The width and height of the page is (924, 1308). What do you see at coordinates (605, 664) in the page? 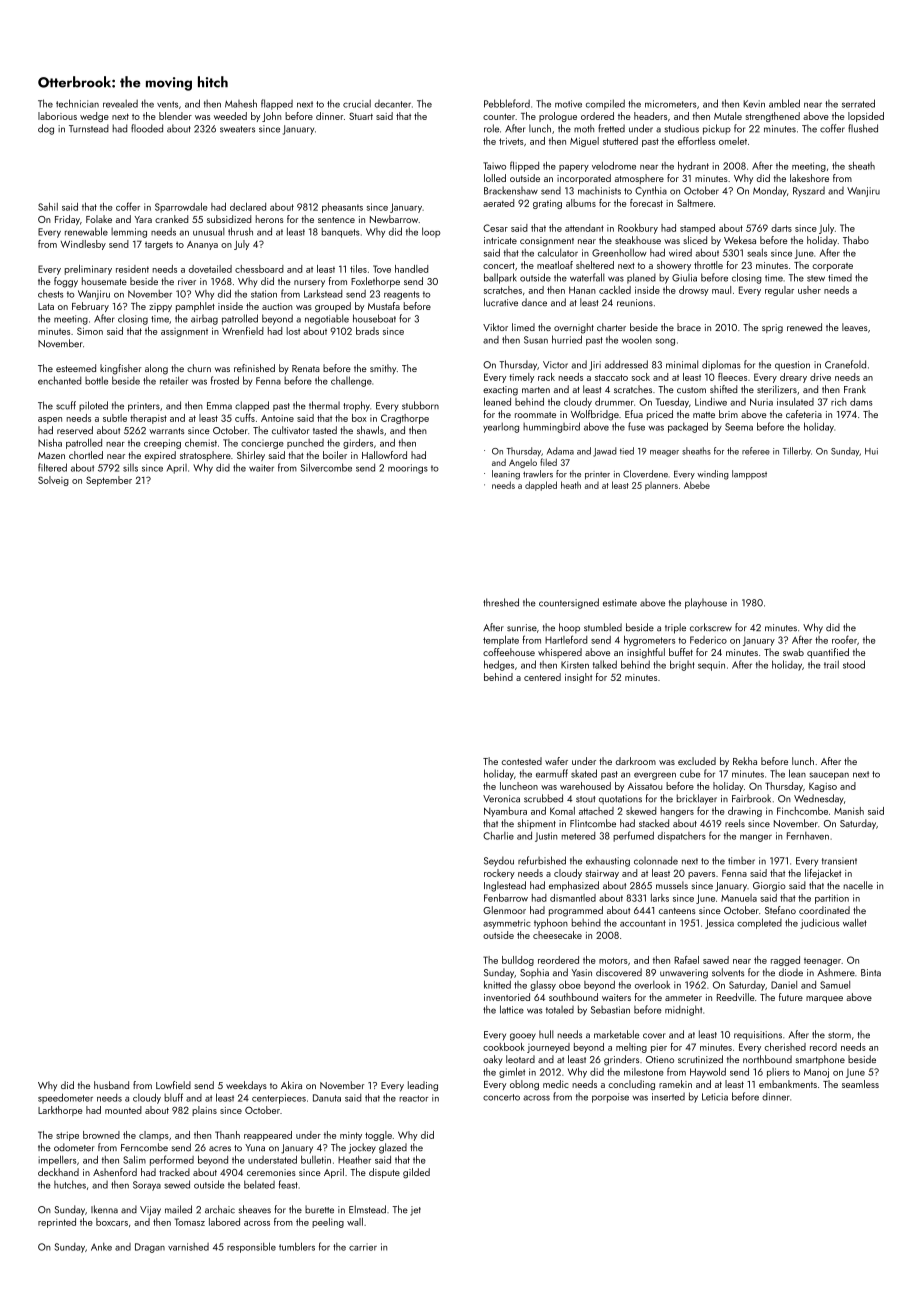
I see `talked` at bounding box center [605, 664].
